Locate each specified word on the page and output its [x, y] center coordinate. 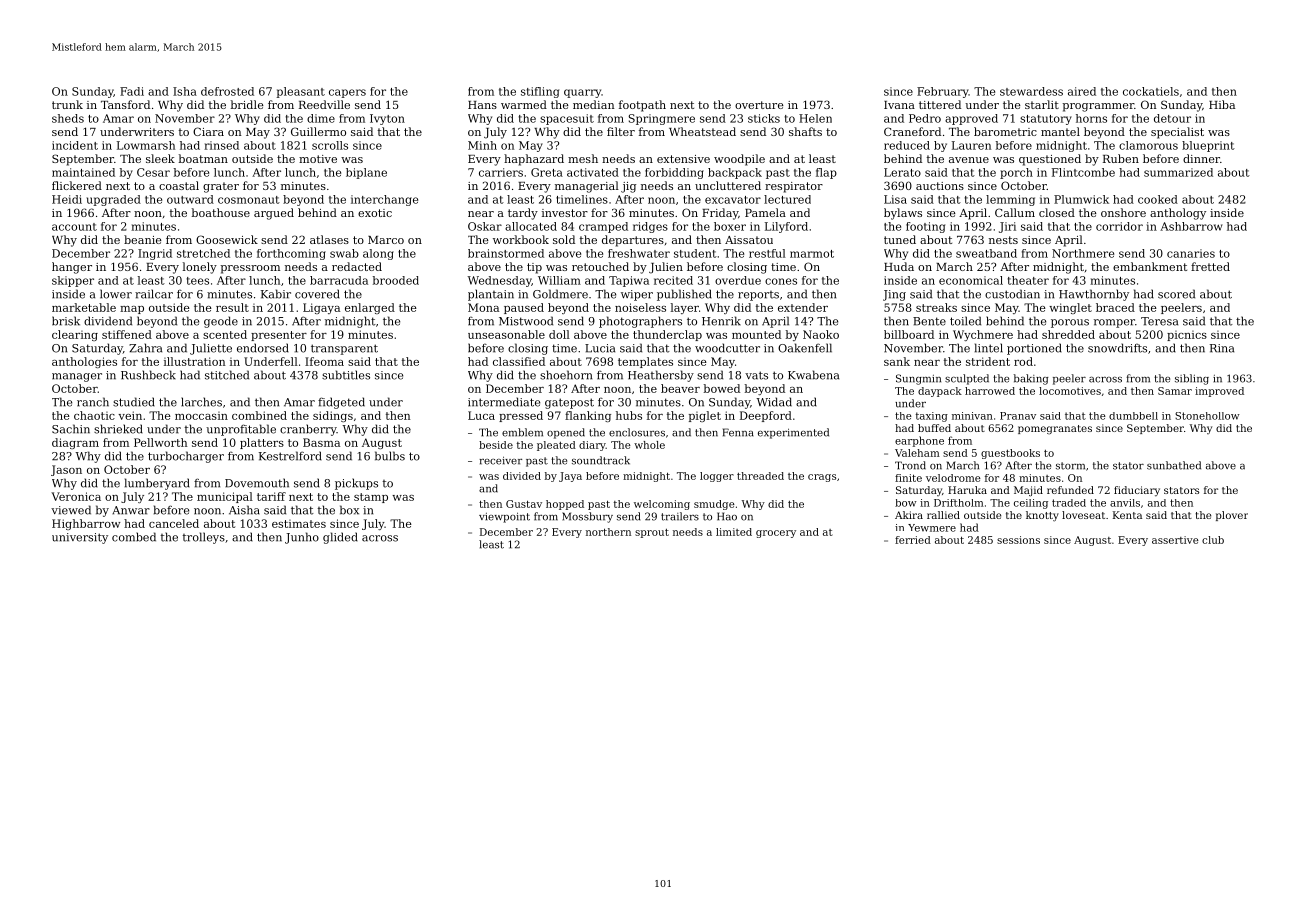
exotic [375, 213]
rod [1023, 361]
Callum [1015, 212]
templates [645, 362]
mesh [583, 158]
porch [1016, 173]
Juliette [211, 349]
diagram [75, 443]
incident [75, 145]
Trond [910, 465]
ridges [650, 227]
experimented [793, 433]
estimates [299, 524]
